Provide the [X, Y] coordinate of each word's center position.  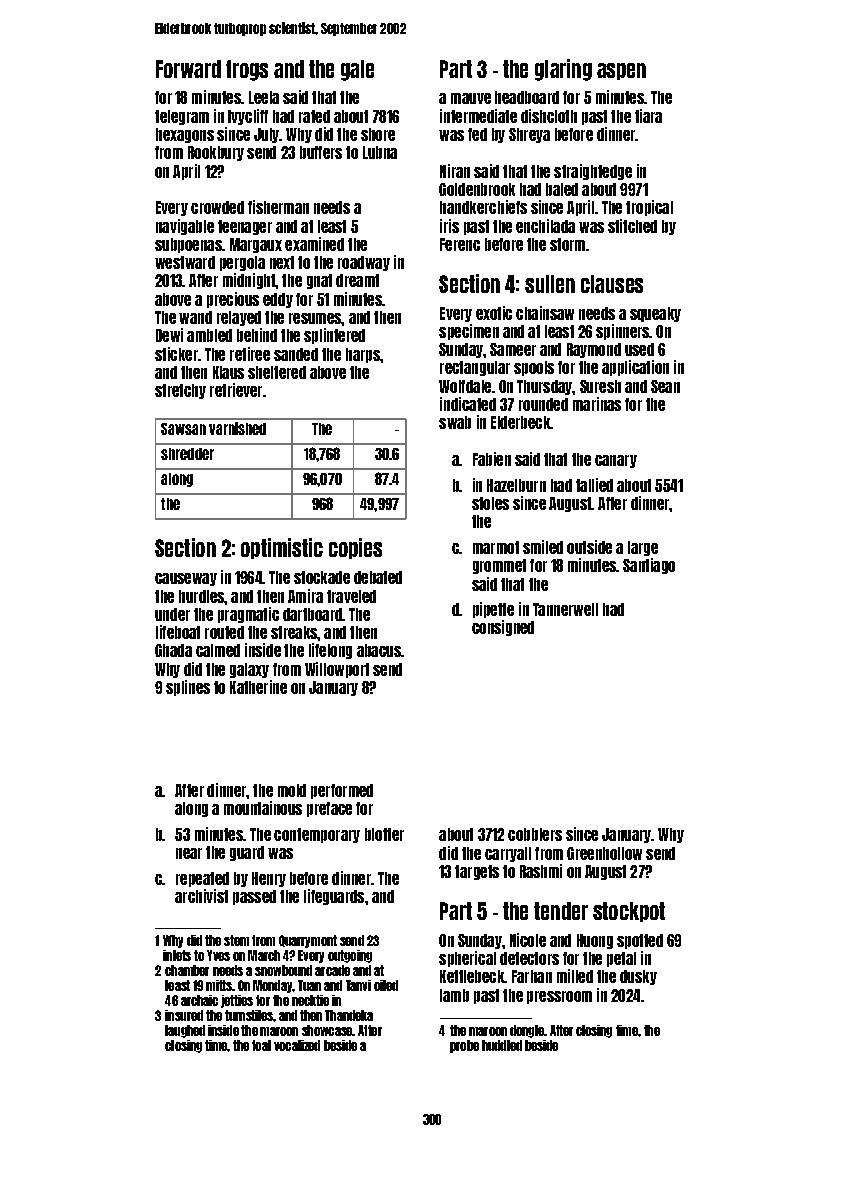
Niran [455, 171]
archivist [201, 896]
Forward [188, 69]
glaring [563, 70]
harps [363, 355]
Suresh [600, 386]
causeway [186, 579]
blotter [384, 834]
